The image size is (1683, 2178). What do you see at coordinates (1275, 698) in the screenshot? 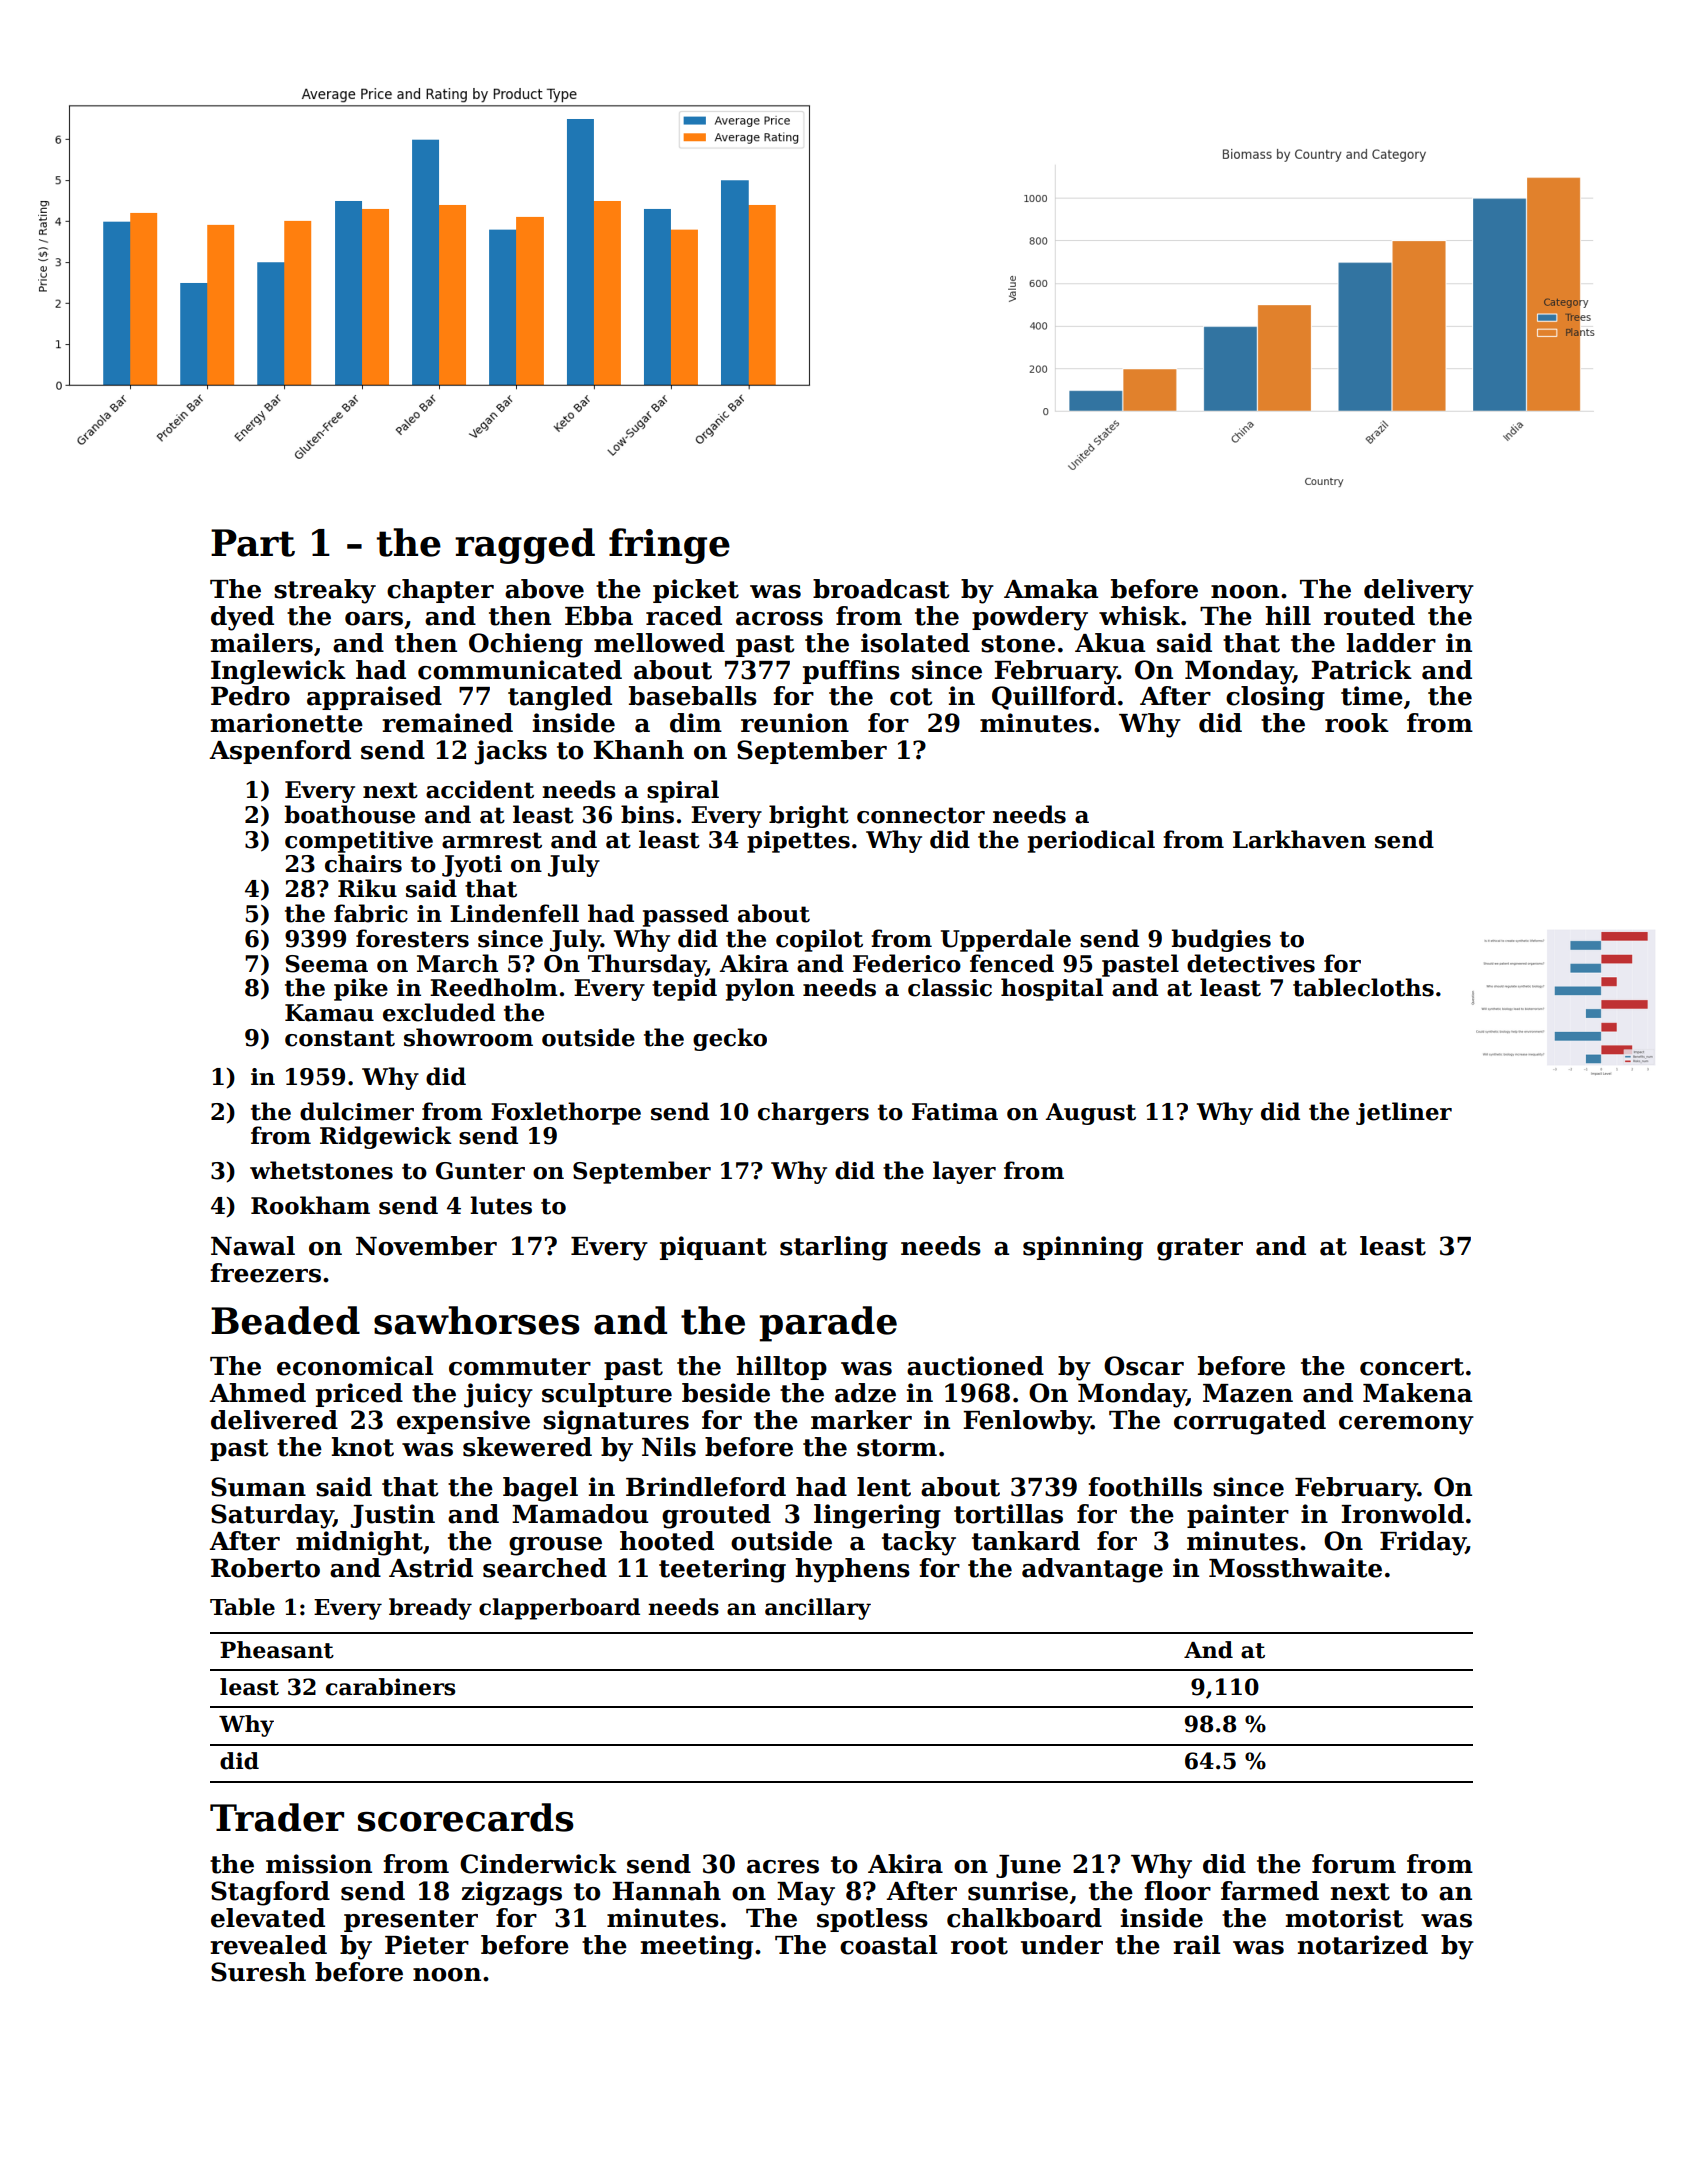
I see `closing` at bounding box center [1275, 698].
